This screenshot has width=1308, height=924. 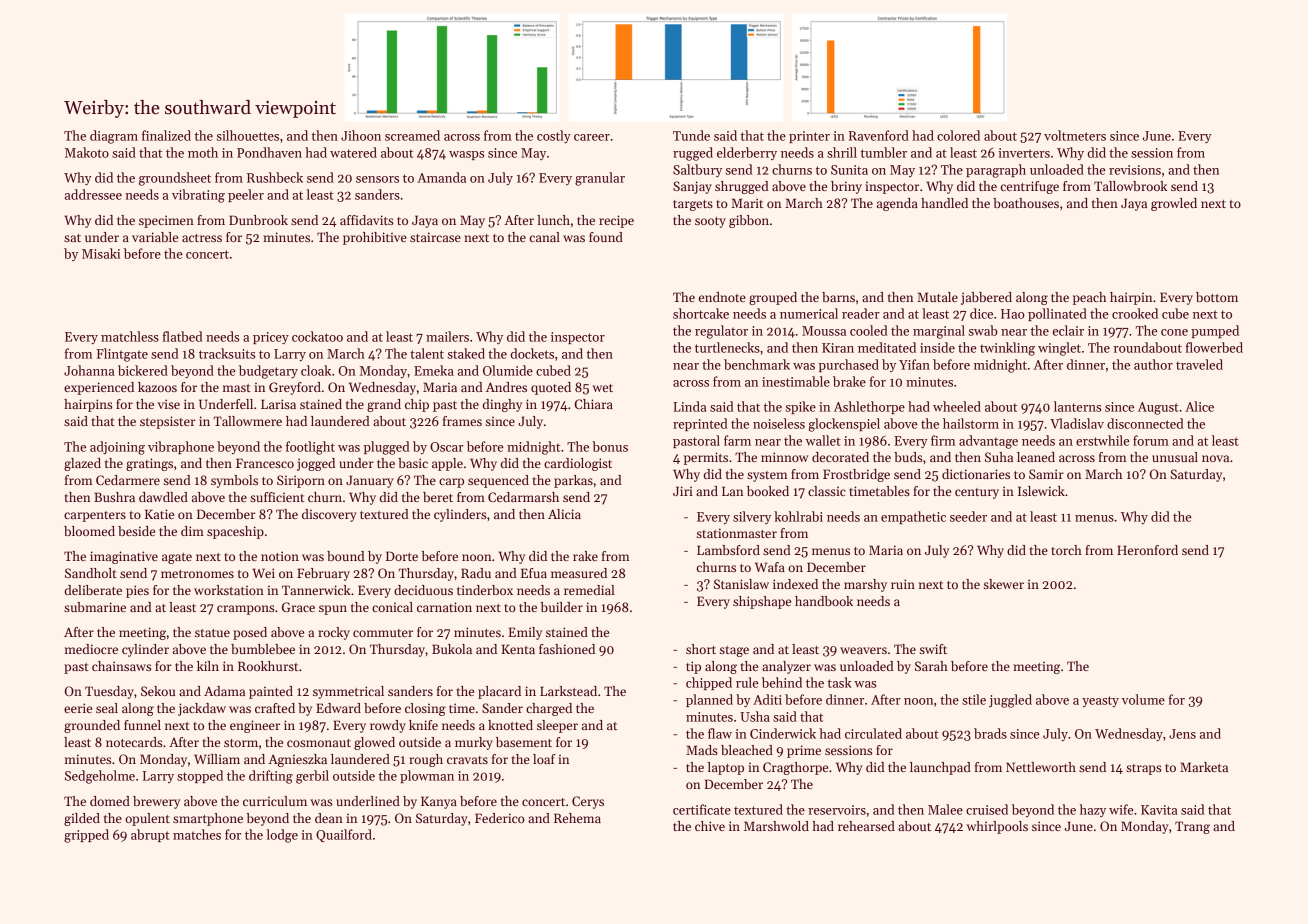 I want to click on voltmeters, so click(x=1075, y=135).
